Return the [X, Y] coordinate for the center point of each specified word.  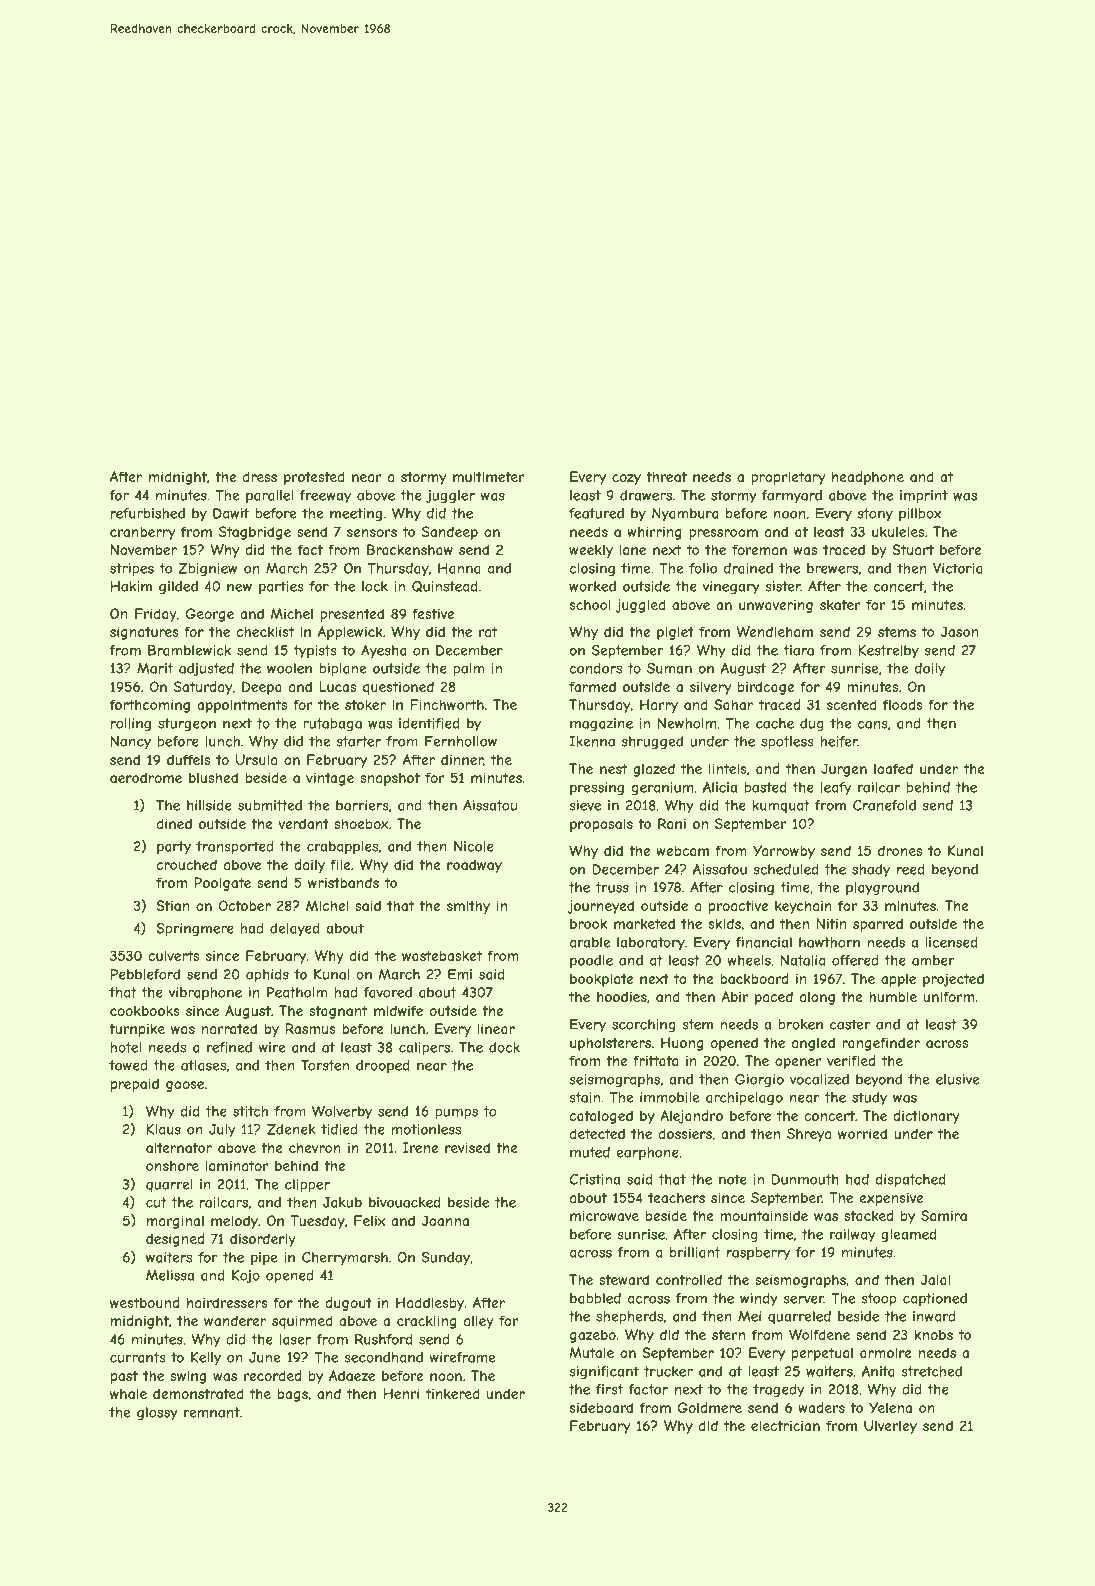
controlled [689, 1279]
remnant [212, 1412]
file [340, 864]
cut [156, 1202]
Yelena [890, 1407]
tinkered [453, 1393]
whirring [654, 533]
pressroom [723, 534]
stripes [132, 570]
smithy [468, 907]
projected [953, 980]
